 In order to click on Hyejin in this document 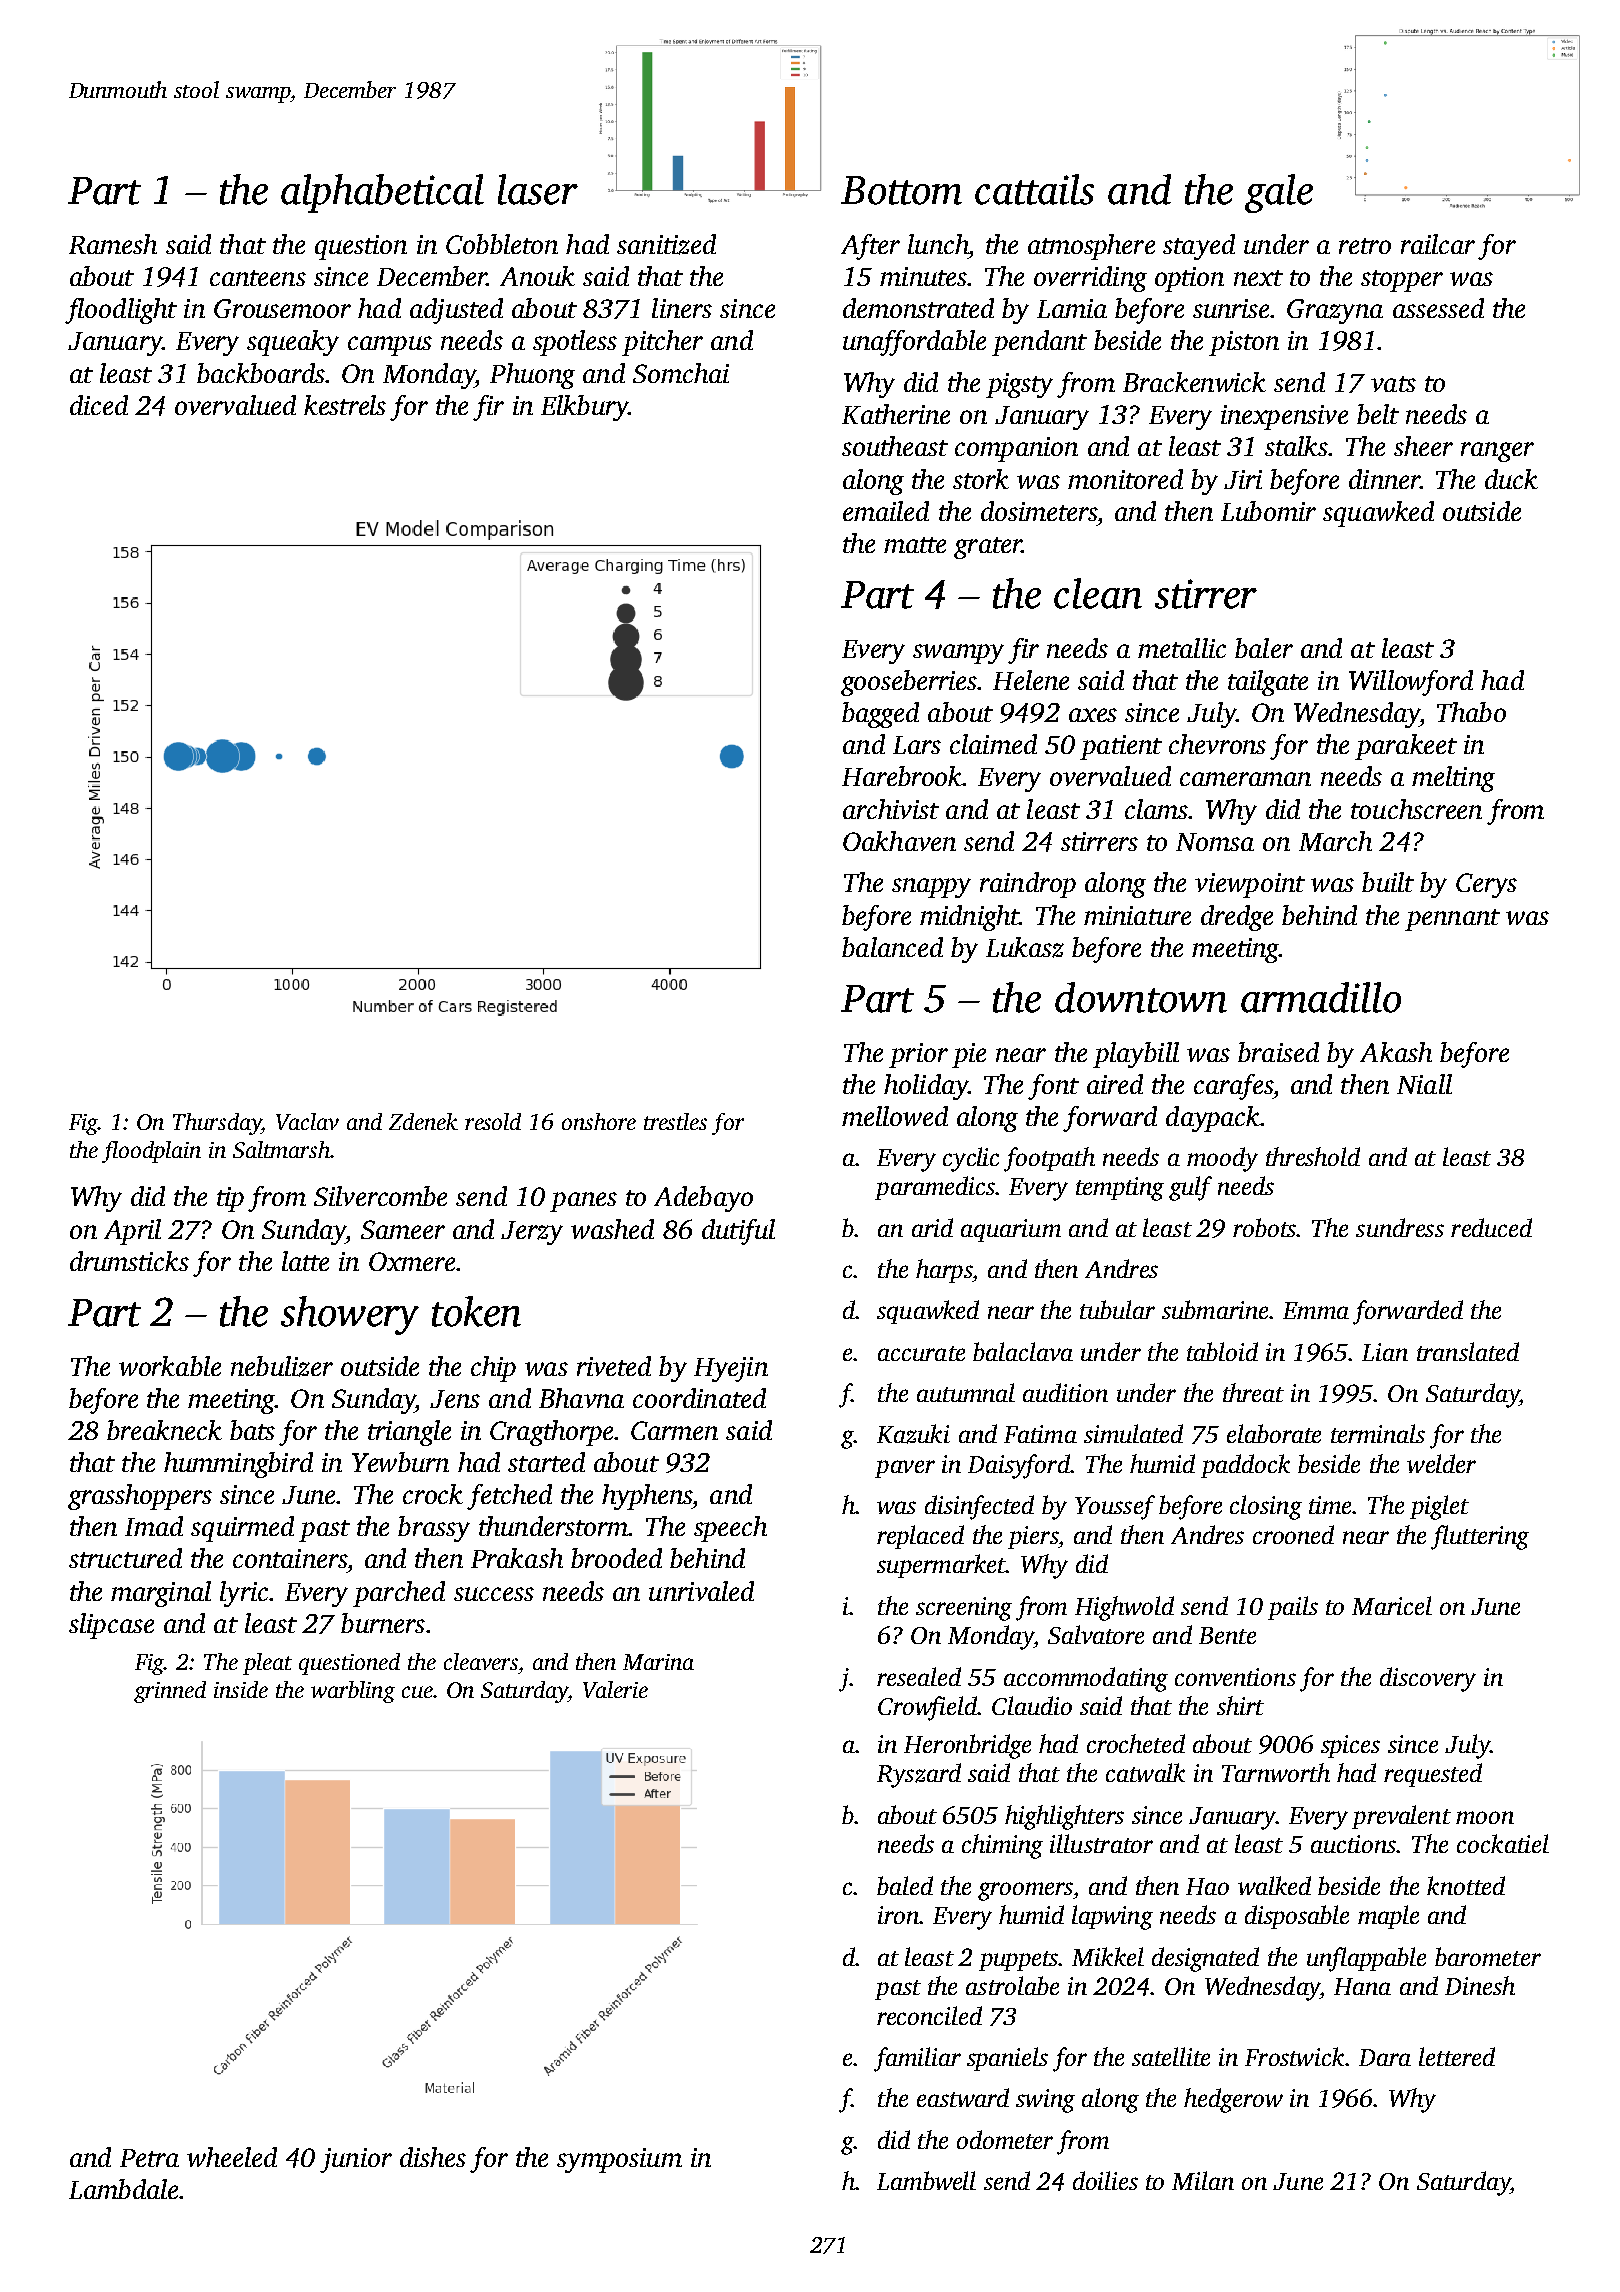, I will do `click(731, 1369)`.
